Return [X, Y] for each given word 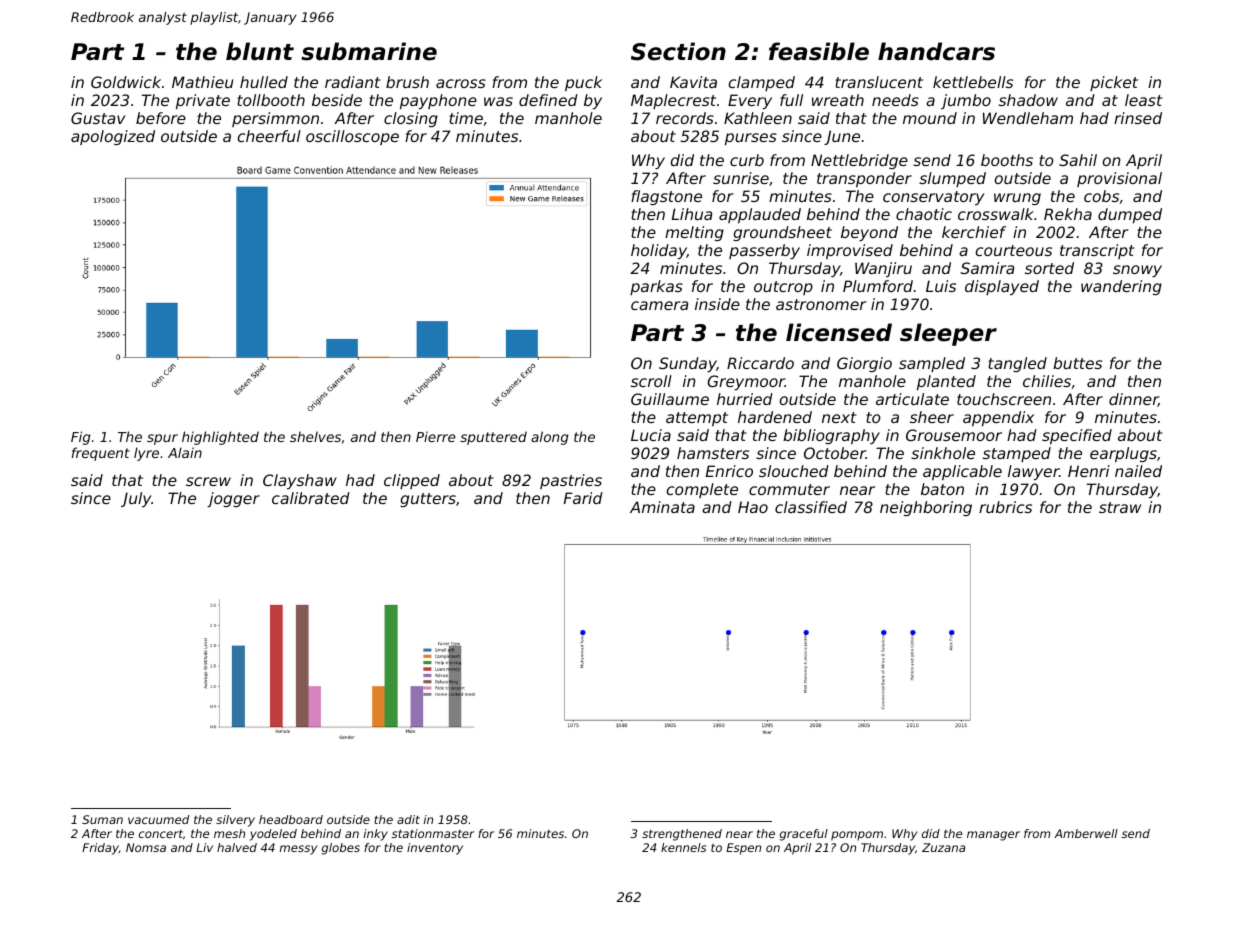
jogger [233, 499]
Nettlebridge [859, 161]
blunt [260, 51]
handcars [936, 51]
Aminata [662, 507]
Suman [102, 819]
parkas [656, 287]
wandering [1121, 287]
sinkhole [943, 453]
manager [993, 836]
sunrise [741, 178]
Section [678, 51]
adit [408, 819]
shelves [315, 436]
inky [376, 835]
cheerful [269, 136]
